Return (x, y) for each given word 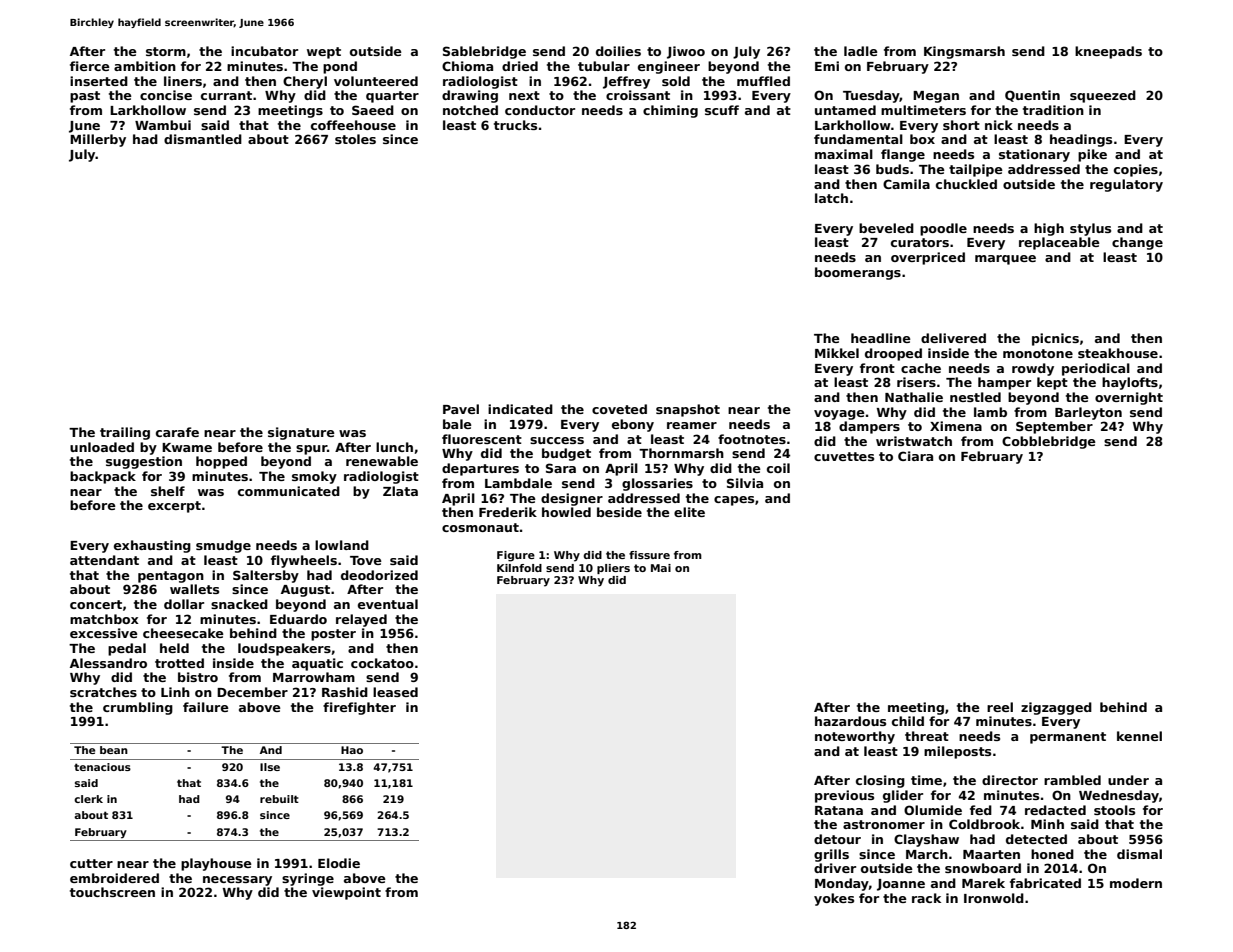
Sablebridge (484, 52)
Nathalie (914, 397)
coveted (619, 409)
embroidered (114, 878)
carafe (177, 432)
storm (166, 51)
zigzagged (1056, 708)
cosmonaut (480, 527)
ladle (861, 51)
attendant (104, 560)
